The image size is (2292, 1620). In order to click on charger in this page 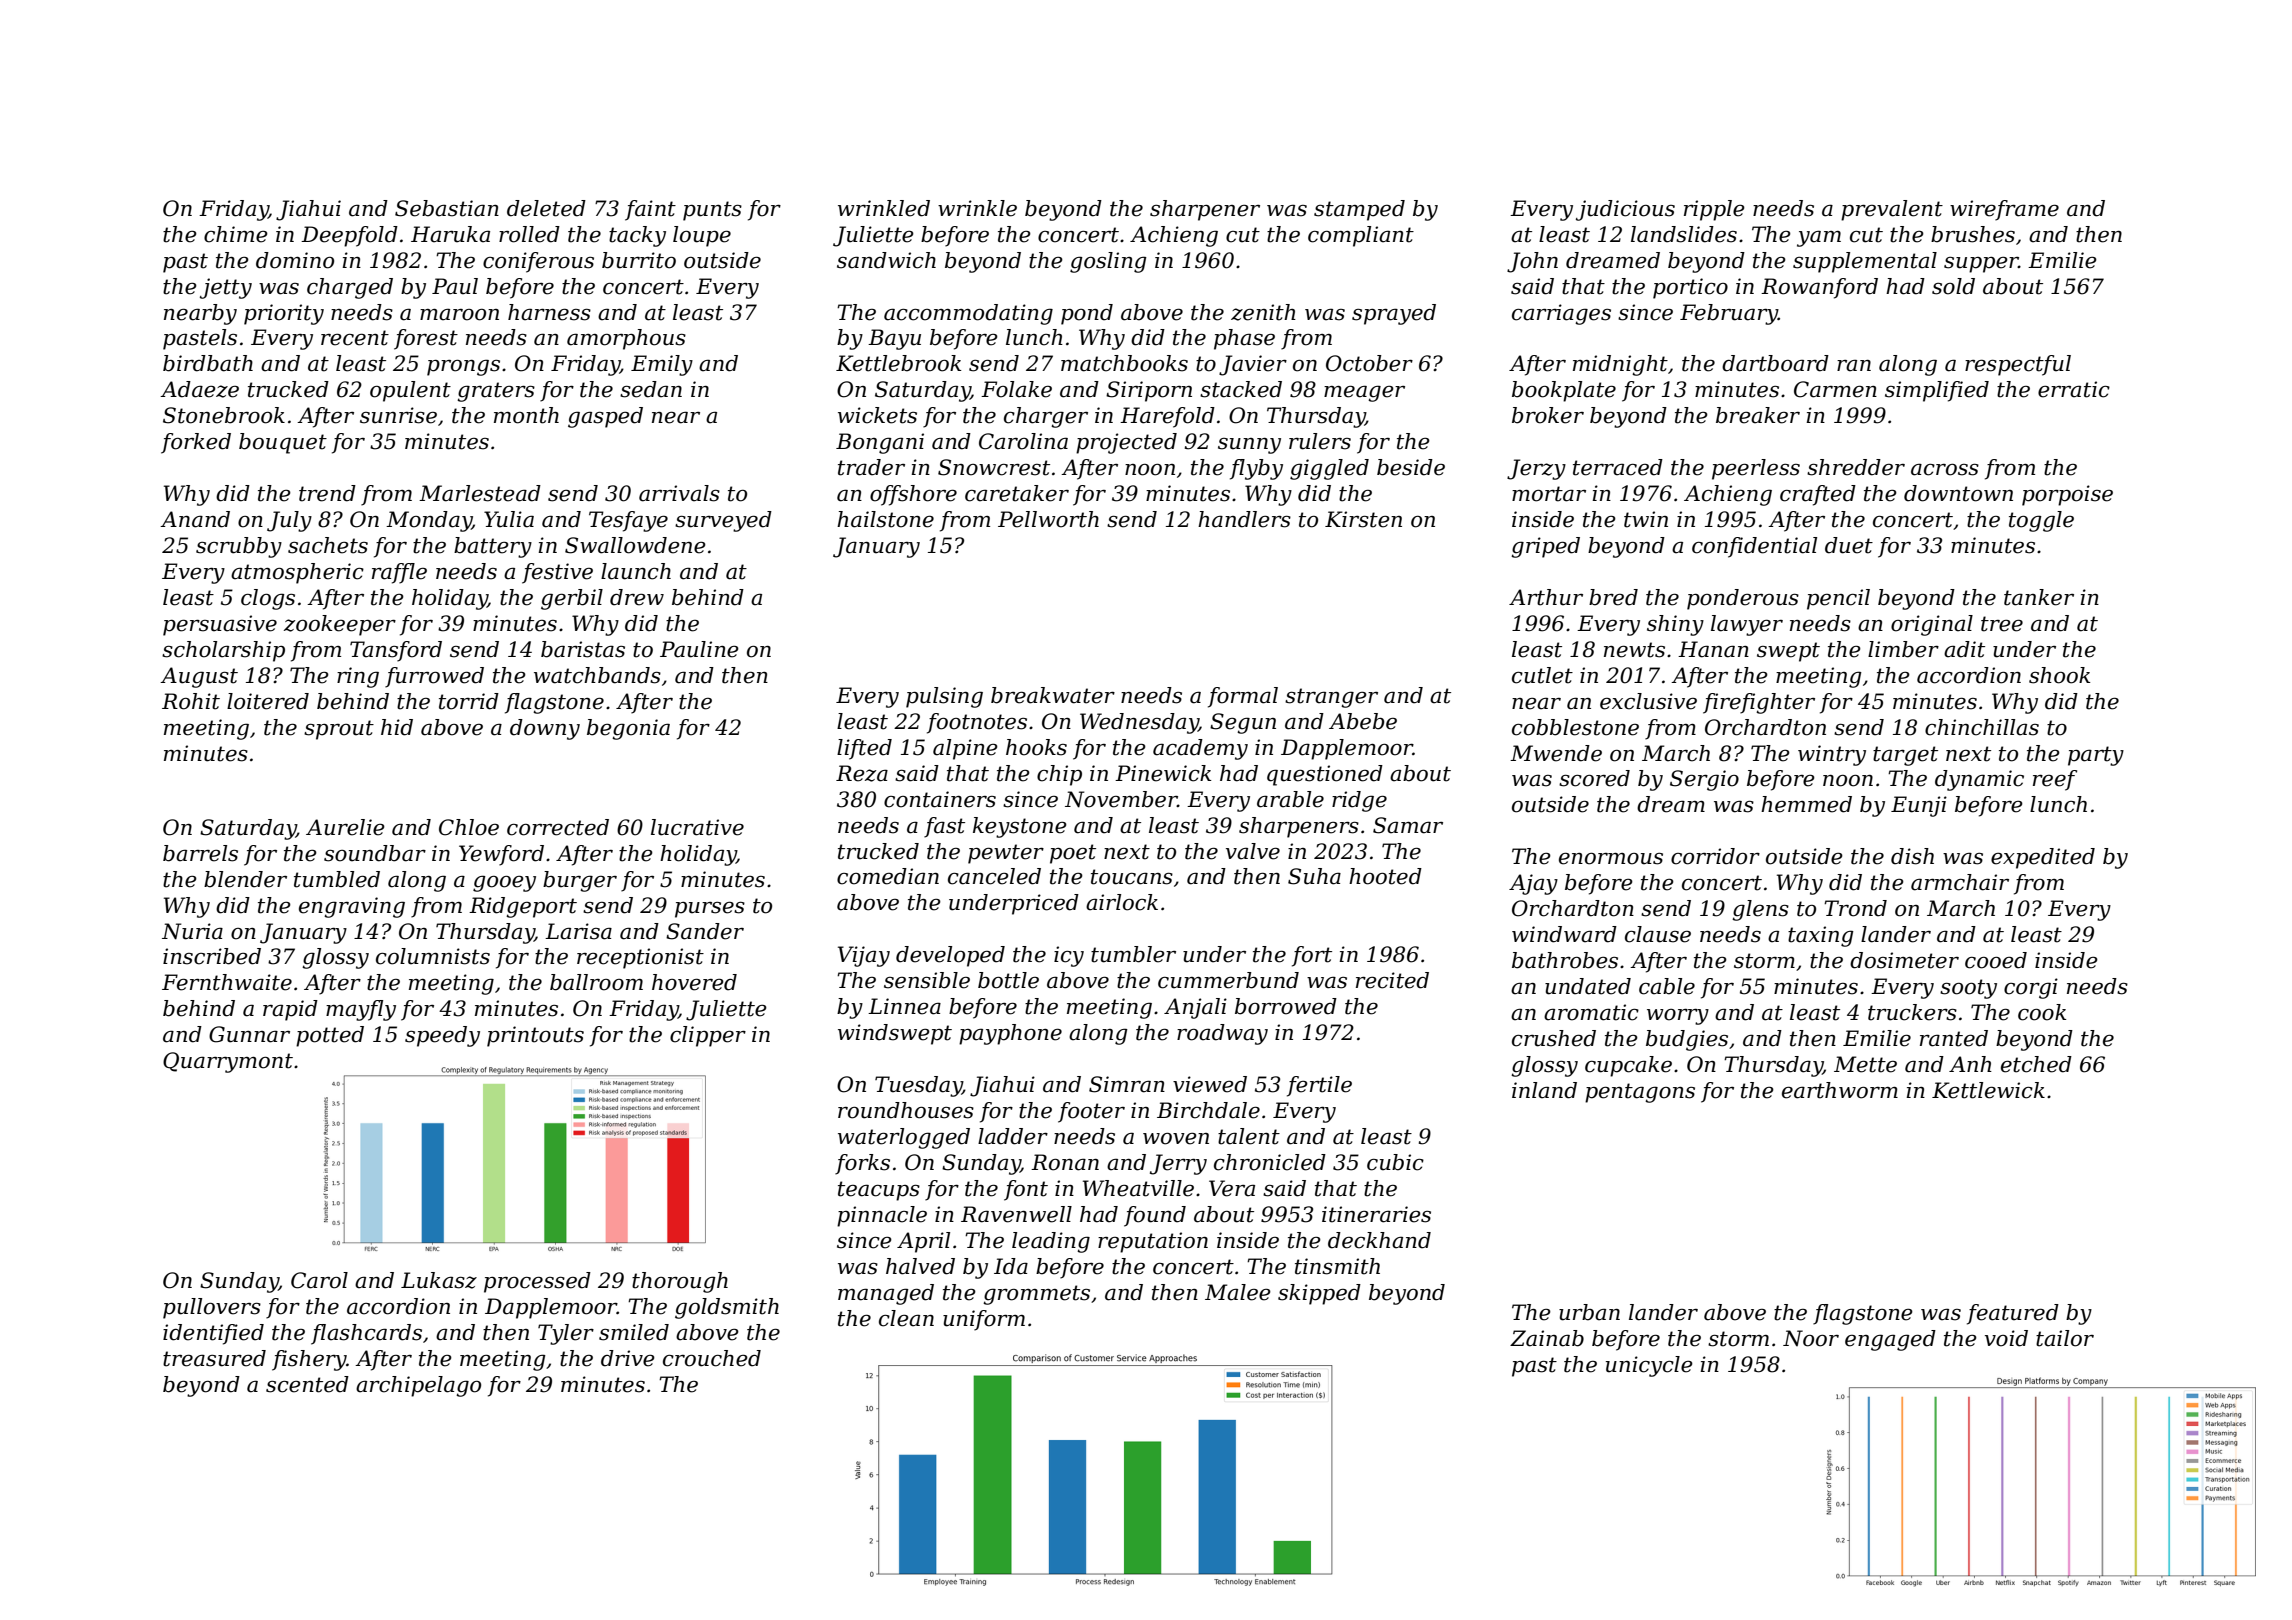, I will do `click(1046, 417)`.
